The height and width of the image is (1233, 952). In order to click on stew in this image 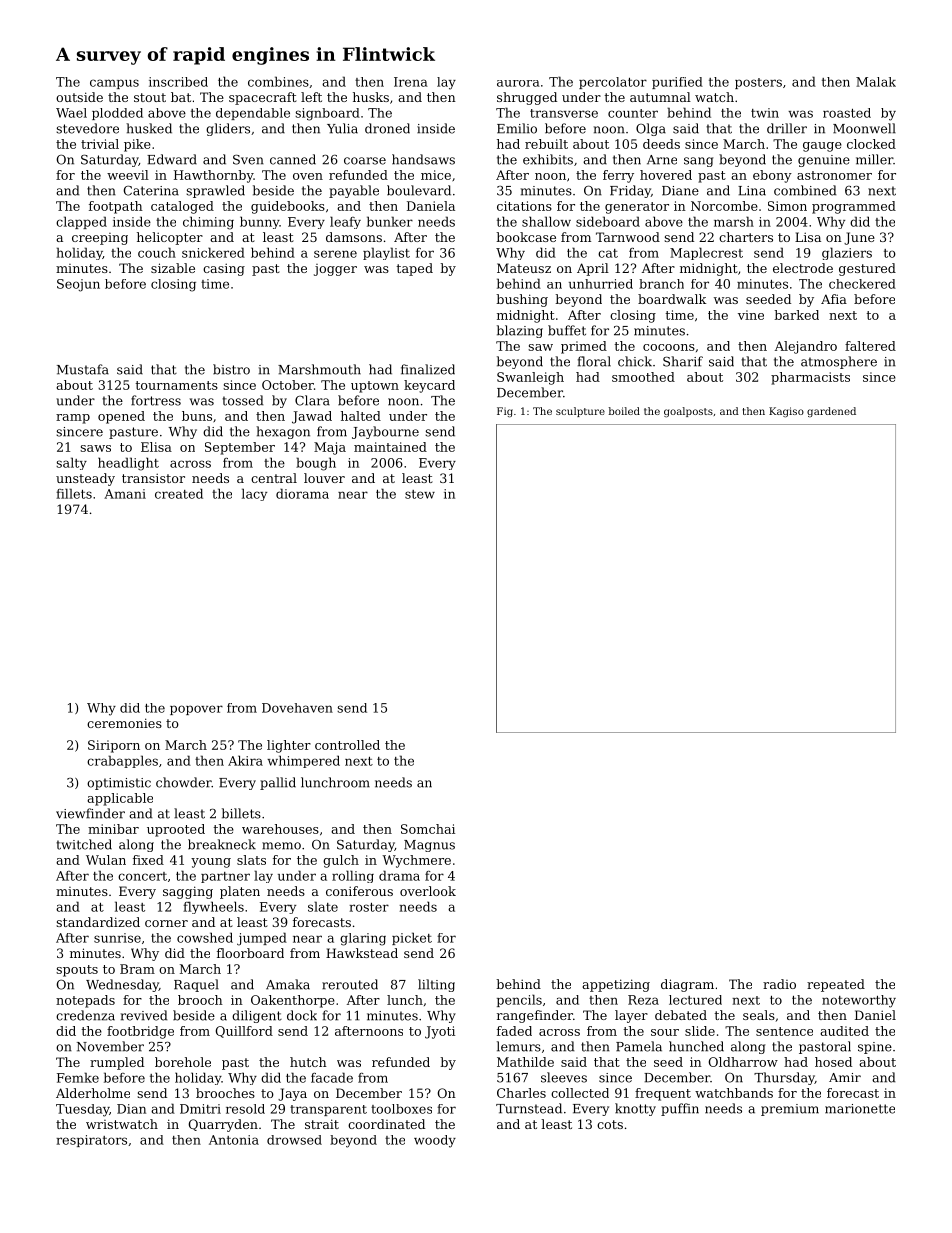, I will do `click(420, 494)`.
